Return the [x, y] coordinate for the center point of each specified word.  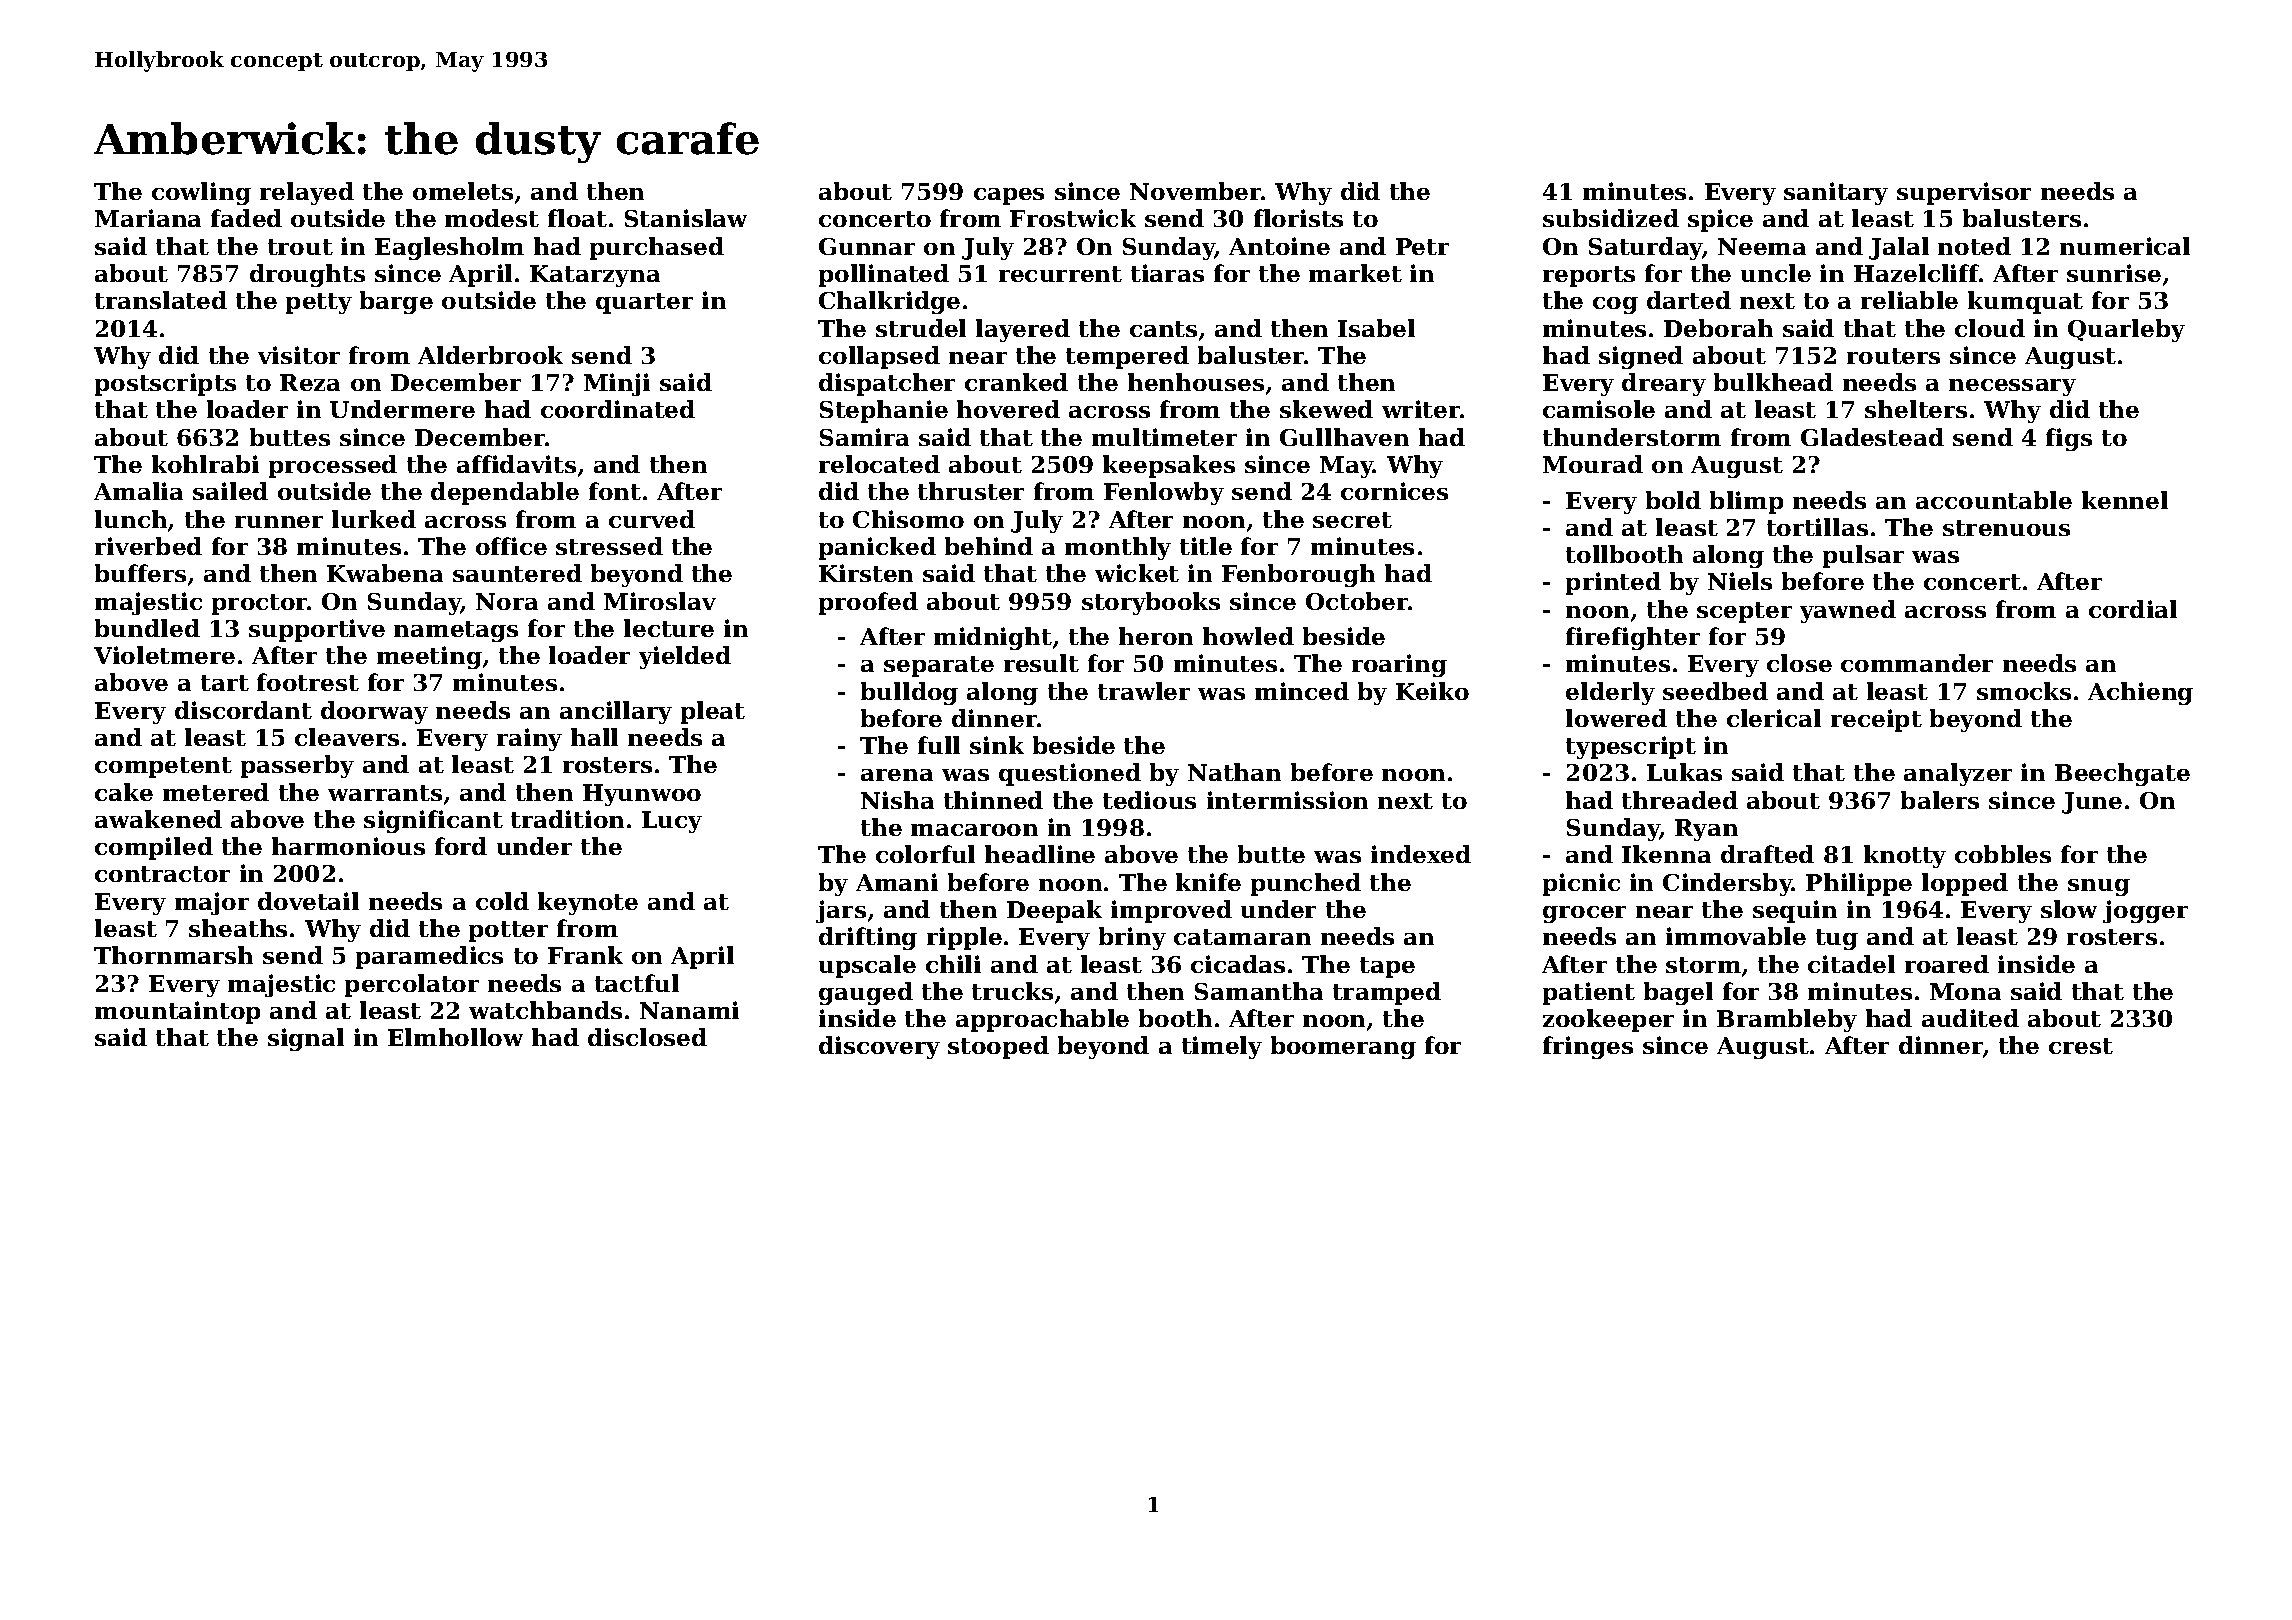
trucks [1012, 991]
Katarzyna [595, 276]
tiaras [1167, 273]
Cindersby [1727, 884]
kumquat [2025, 302]
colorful [925, 854]
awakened [158, 819]
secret [1352, 520]
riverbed [148, 546]
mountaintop [177, 1012]
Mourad [1593, 464]
